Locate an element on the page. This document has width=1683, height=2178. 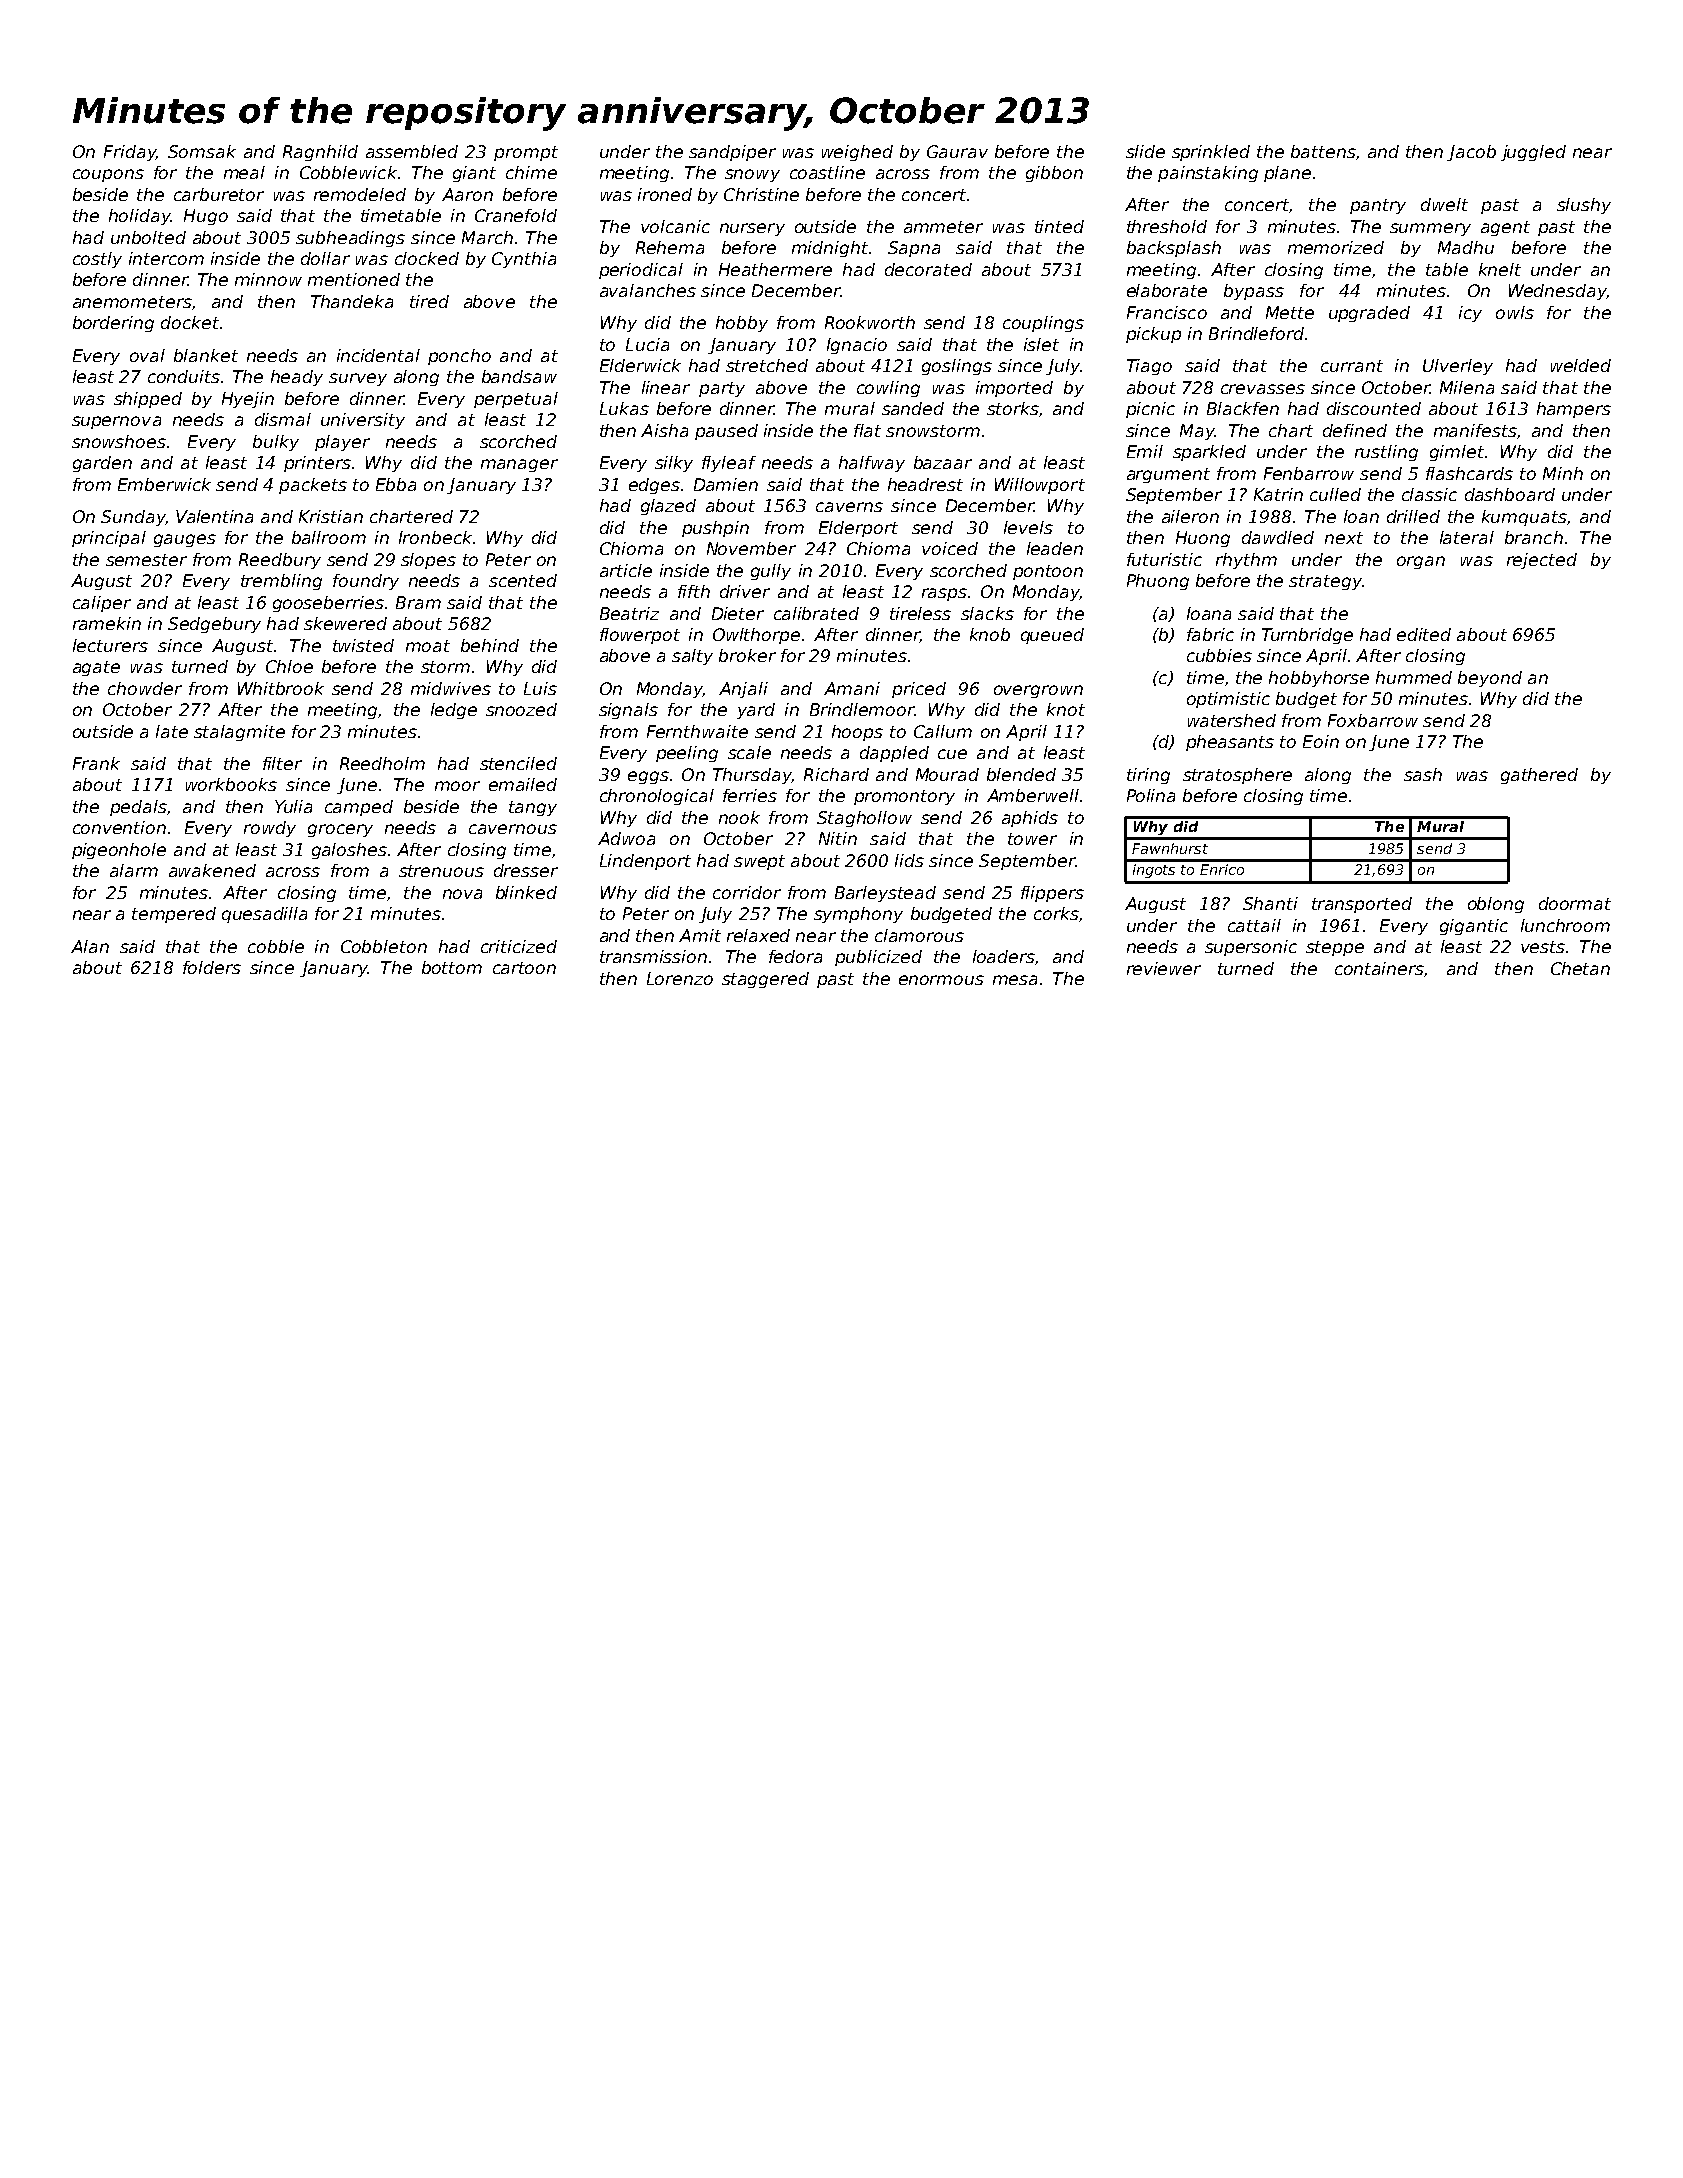
elaborate is located at coordinates (1167, 290).
